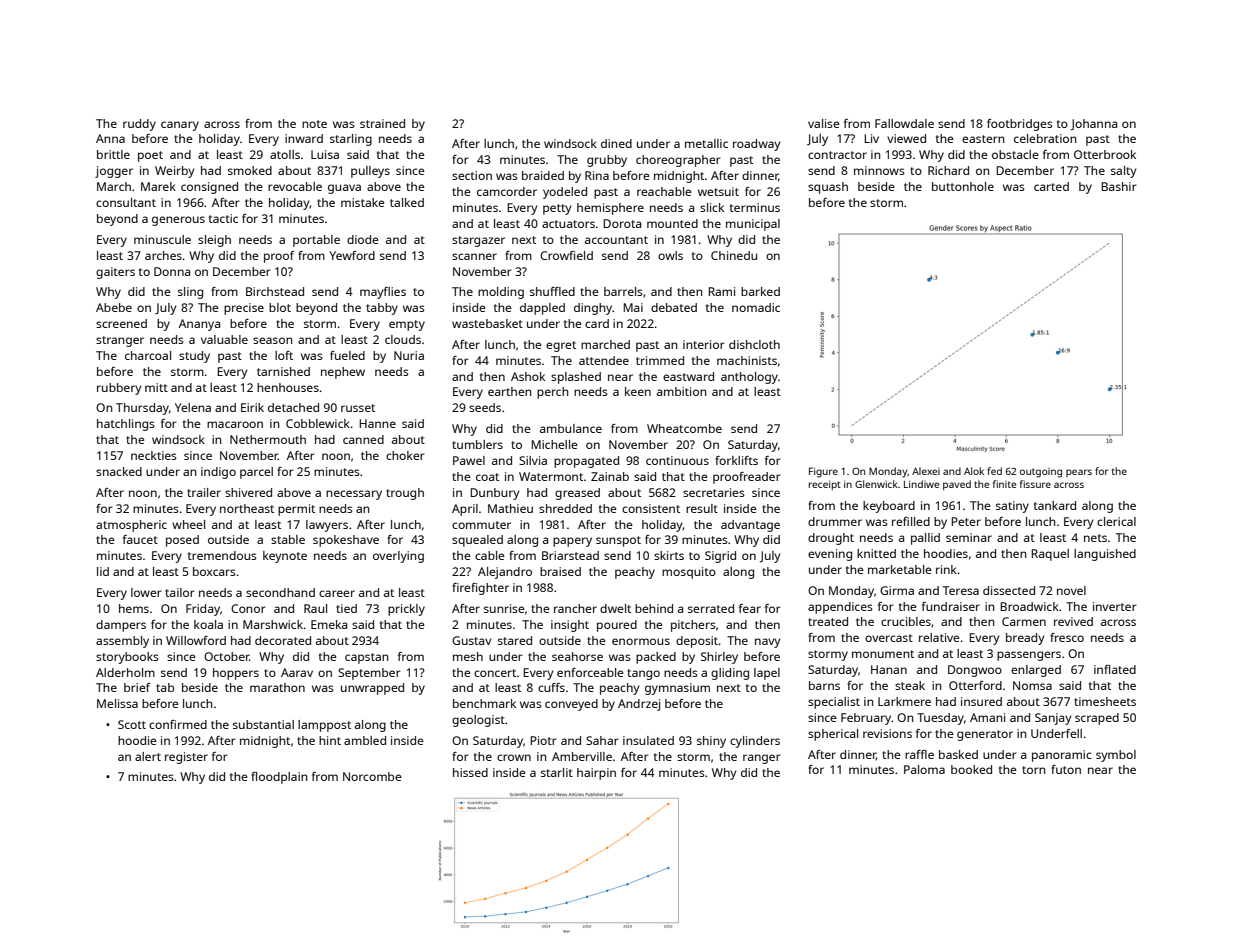  Describe the element at coordinates (616, 240) in the image. I see `accountant` at that location.
